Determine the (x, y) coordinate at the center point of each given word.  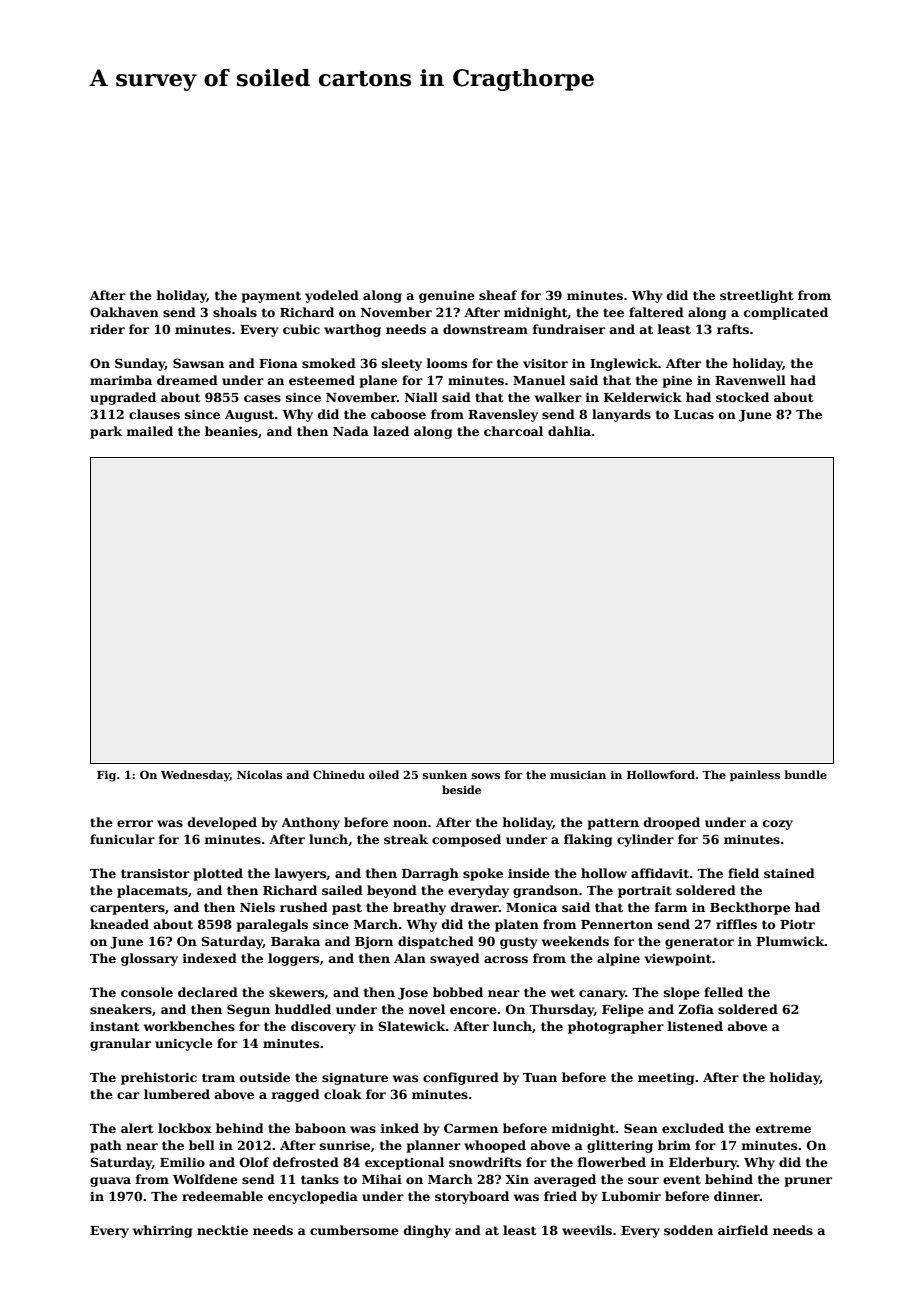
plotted (218, 874)
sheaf (498, 295)
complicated (786, 313)
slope (682, 993)
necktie (222, 1230)
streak (406, 839)
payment (271, 297)
